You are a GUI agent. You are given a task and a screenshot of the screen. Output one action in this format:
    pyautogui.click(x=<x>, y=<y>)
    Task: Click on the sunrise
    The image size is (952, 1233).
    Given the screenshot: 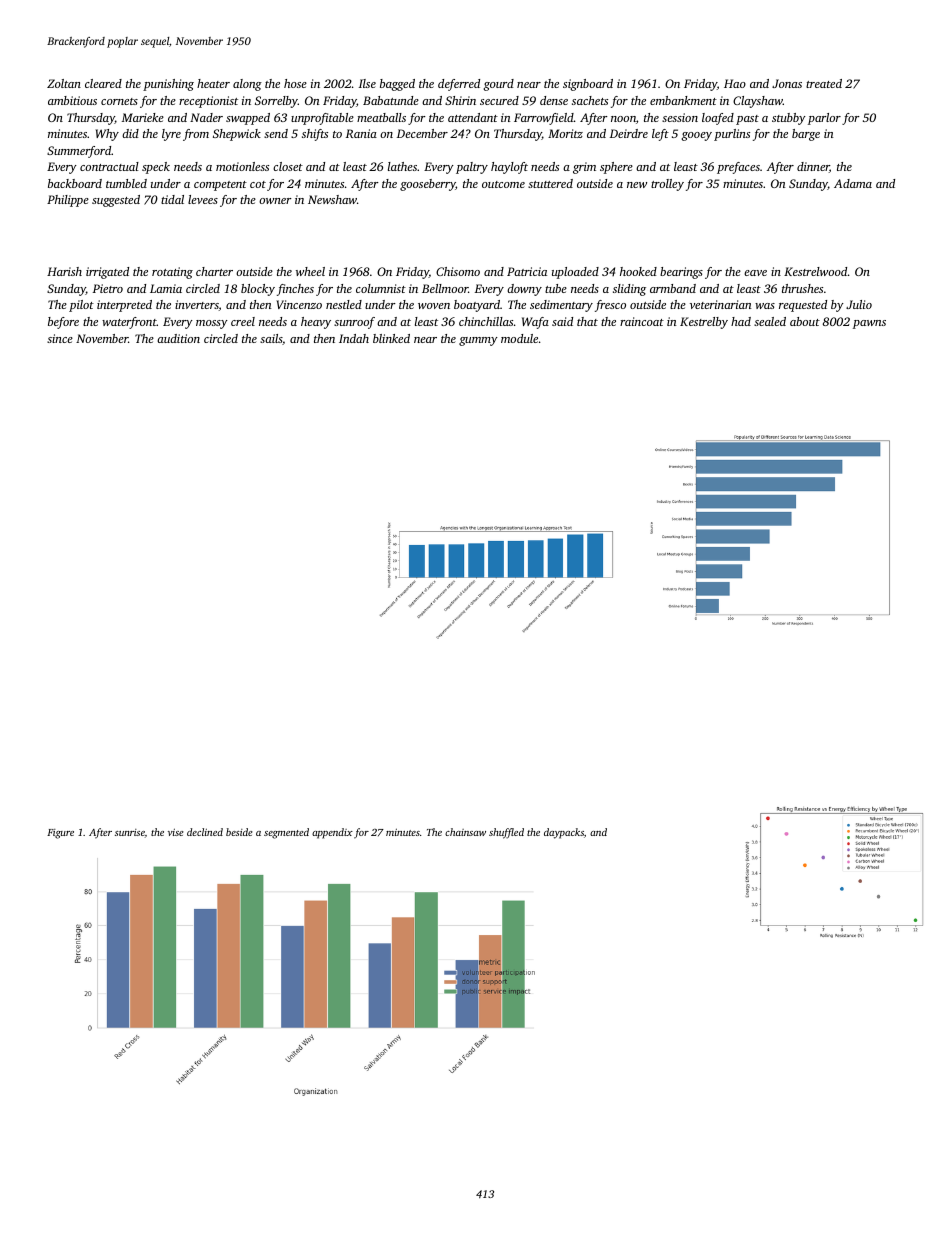 What is the action you would take?
    pyautogui.click(x=130, y=832)
